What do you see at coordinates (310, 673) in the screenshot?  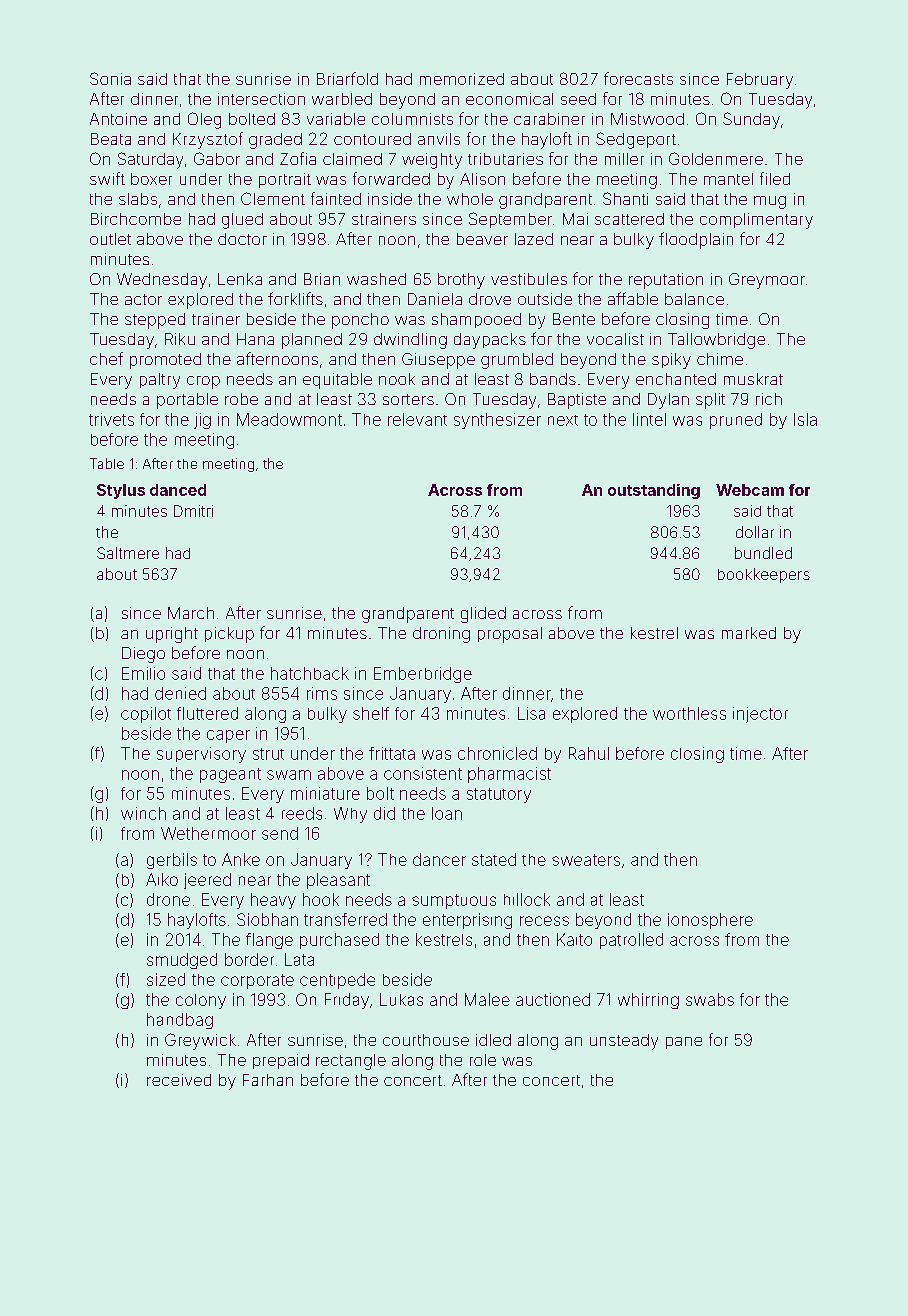 I see `hatchback` at bounding box center [310, 673].
